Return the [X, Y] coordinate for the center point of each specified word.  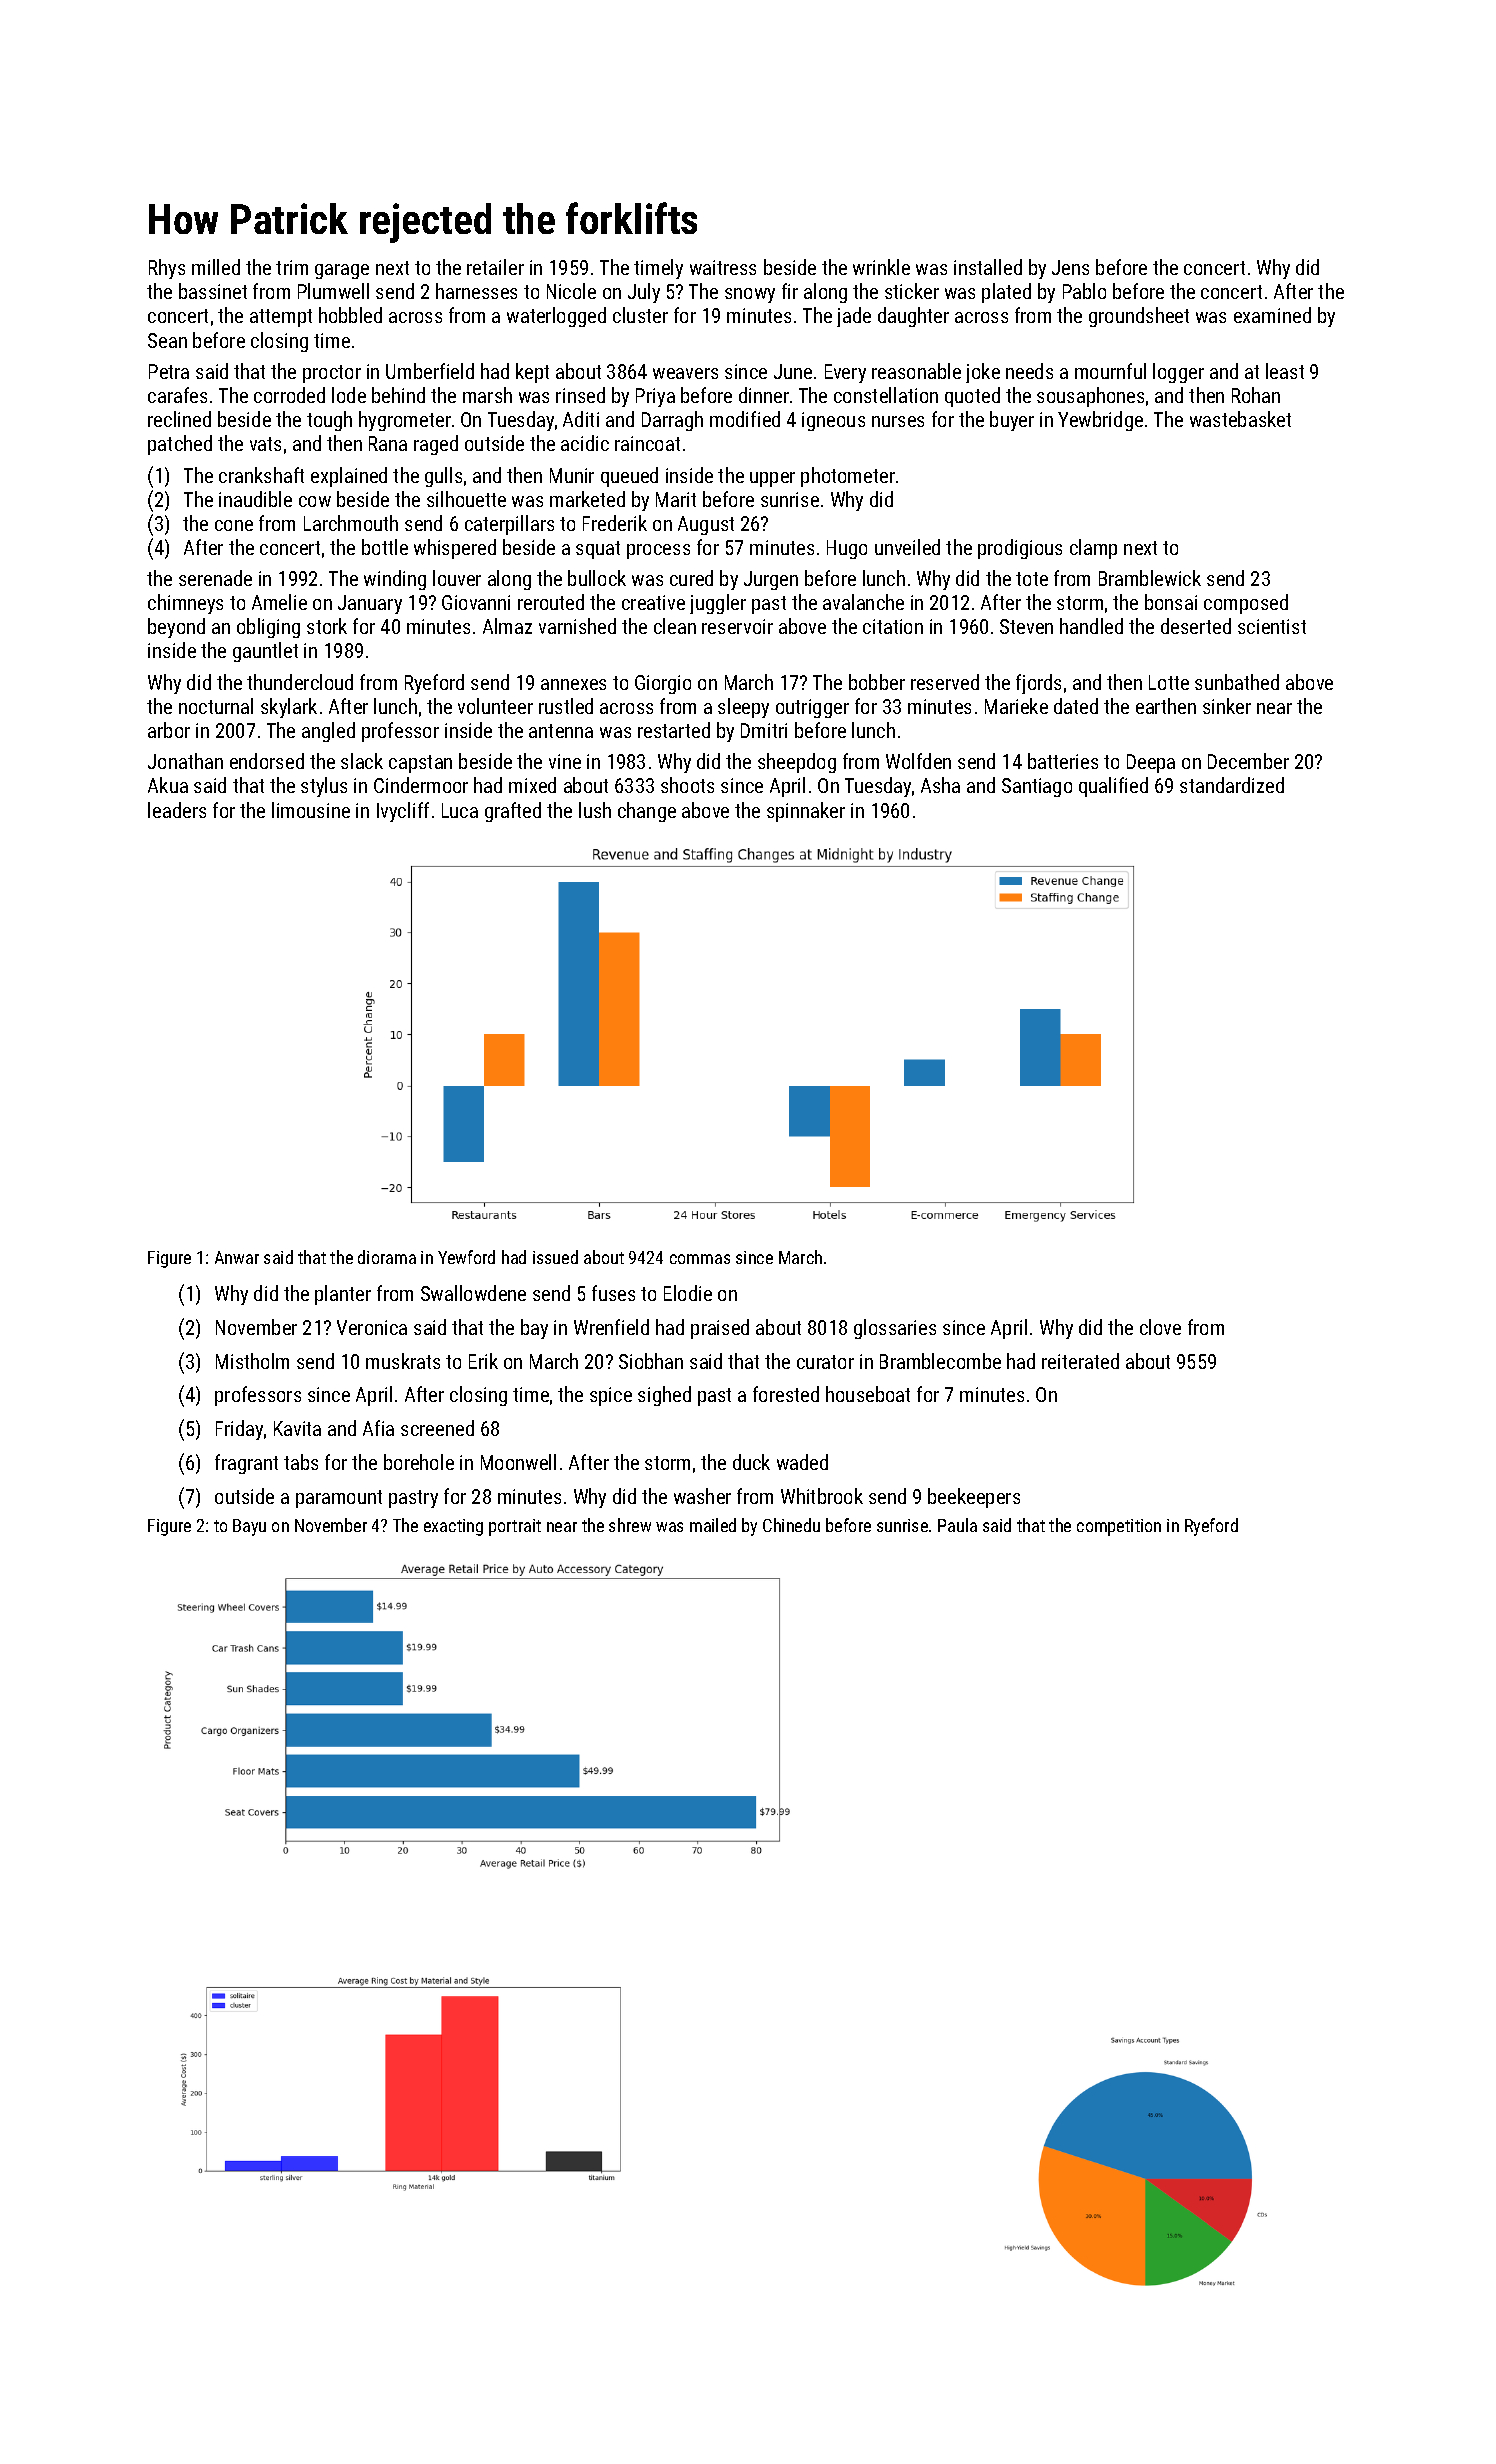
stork [327, 626]
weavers [685, 373]
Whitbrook [822, 1496]
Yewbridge [1100, 421]
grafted [513, 812]
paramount [339, 1499]
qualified [1113, 787]
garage [342, 271]
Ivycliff [403, 812]
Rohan [1256, 395]
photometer [848, 477]
